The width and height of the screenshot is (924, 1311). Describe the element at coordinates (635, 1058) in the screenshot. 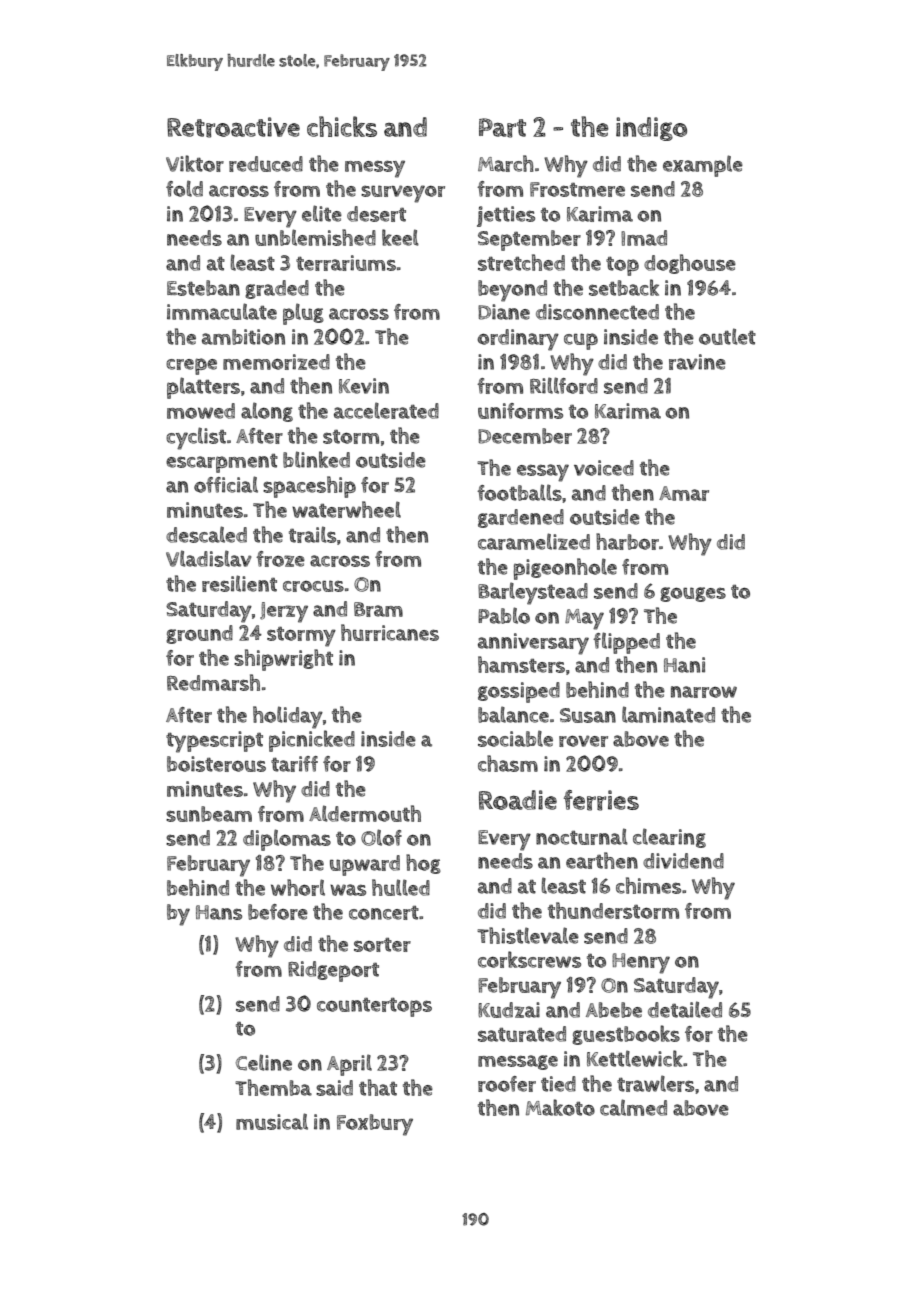

I see `Kettlewick` at that location.
